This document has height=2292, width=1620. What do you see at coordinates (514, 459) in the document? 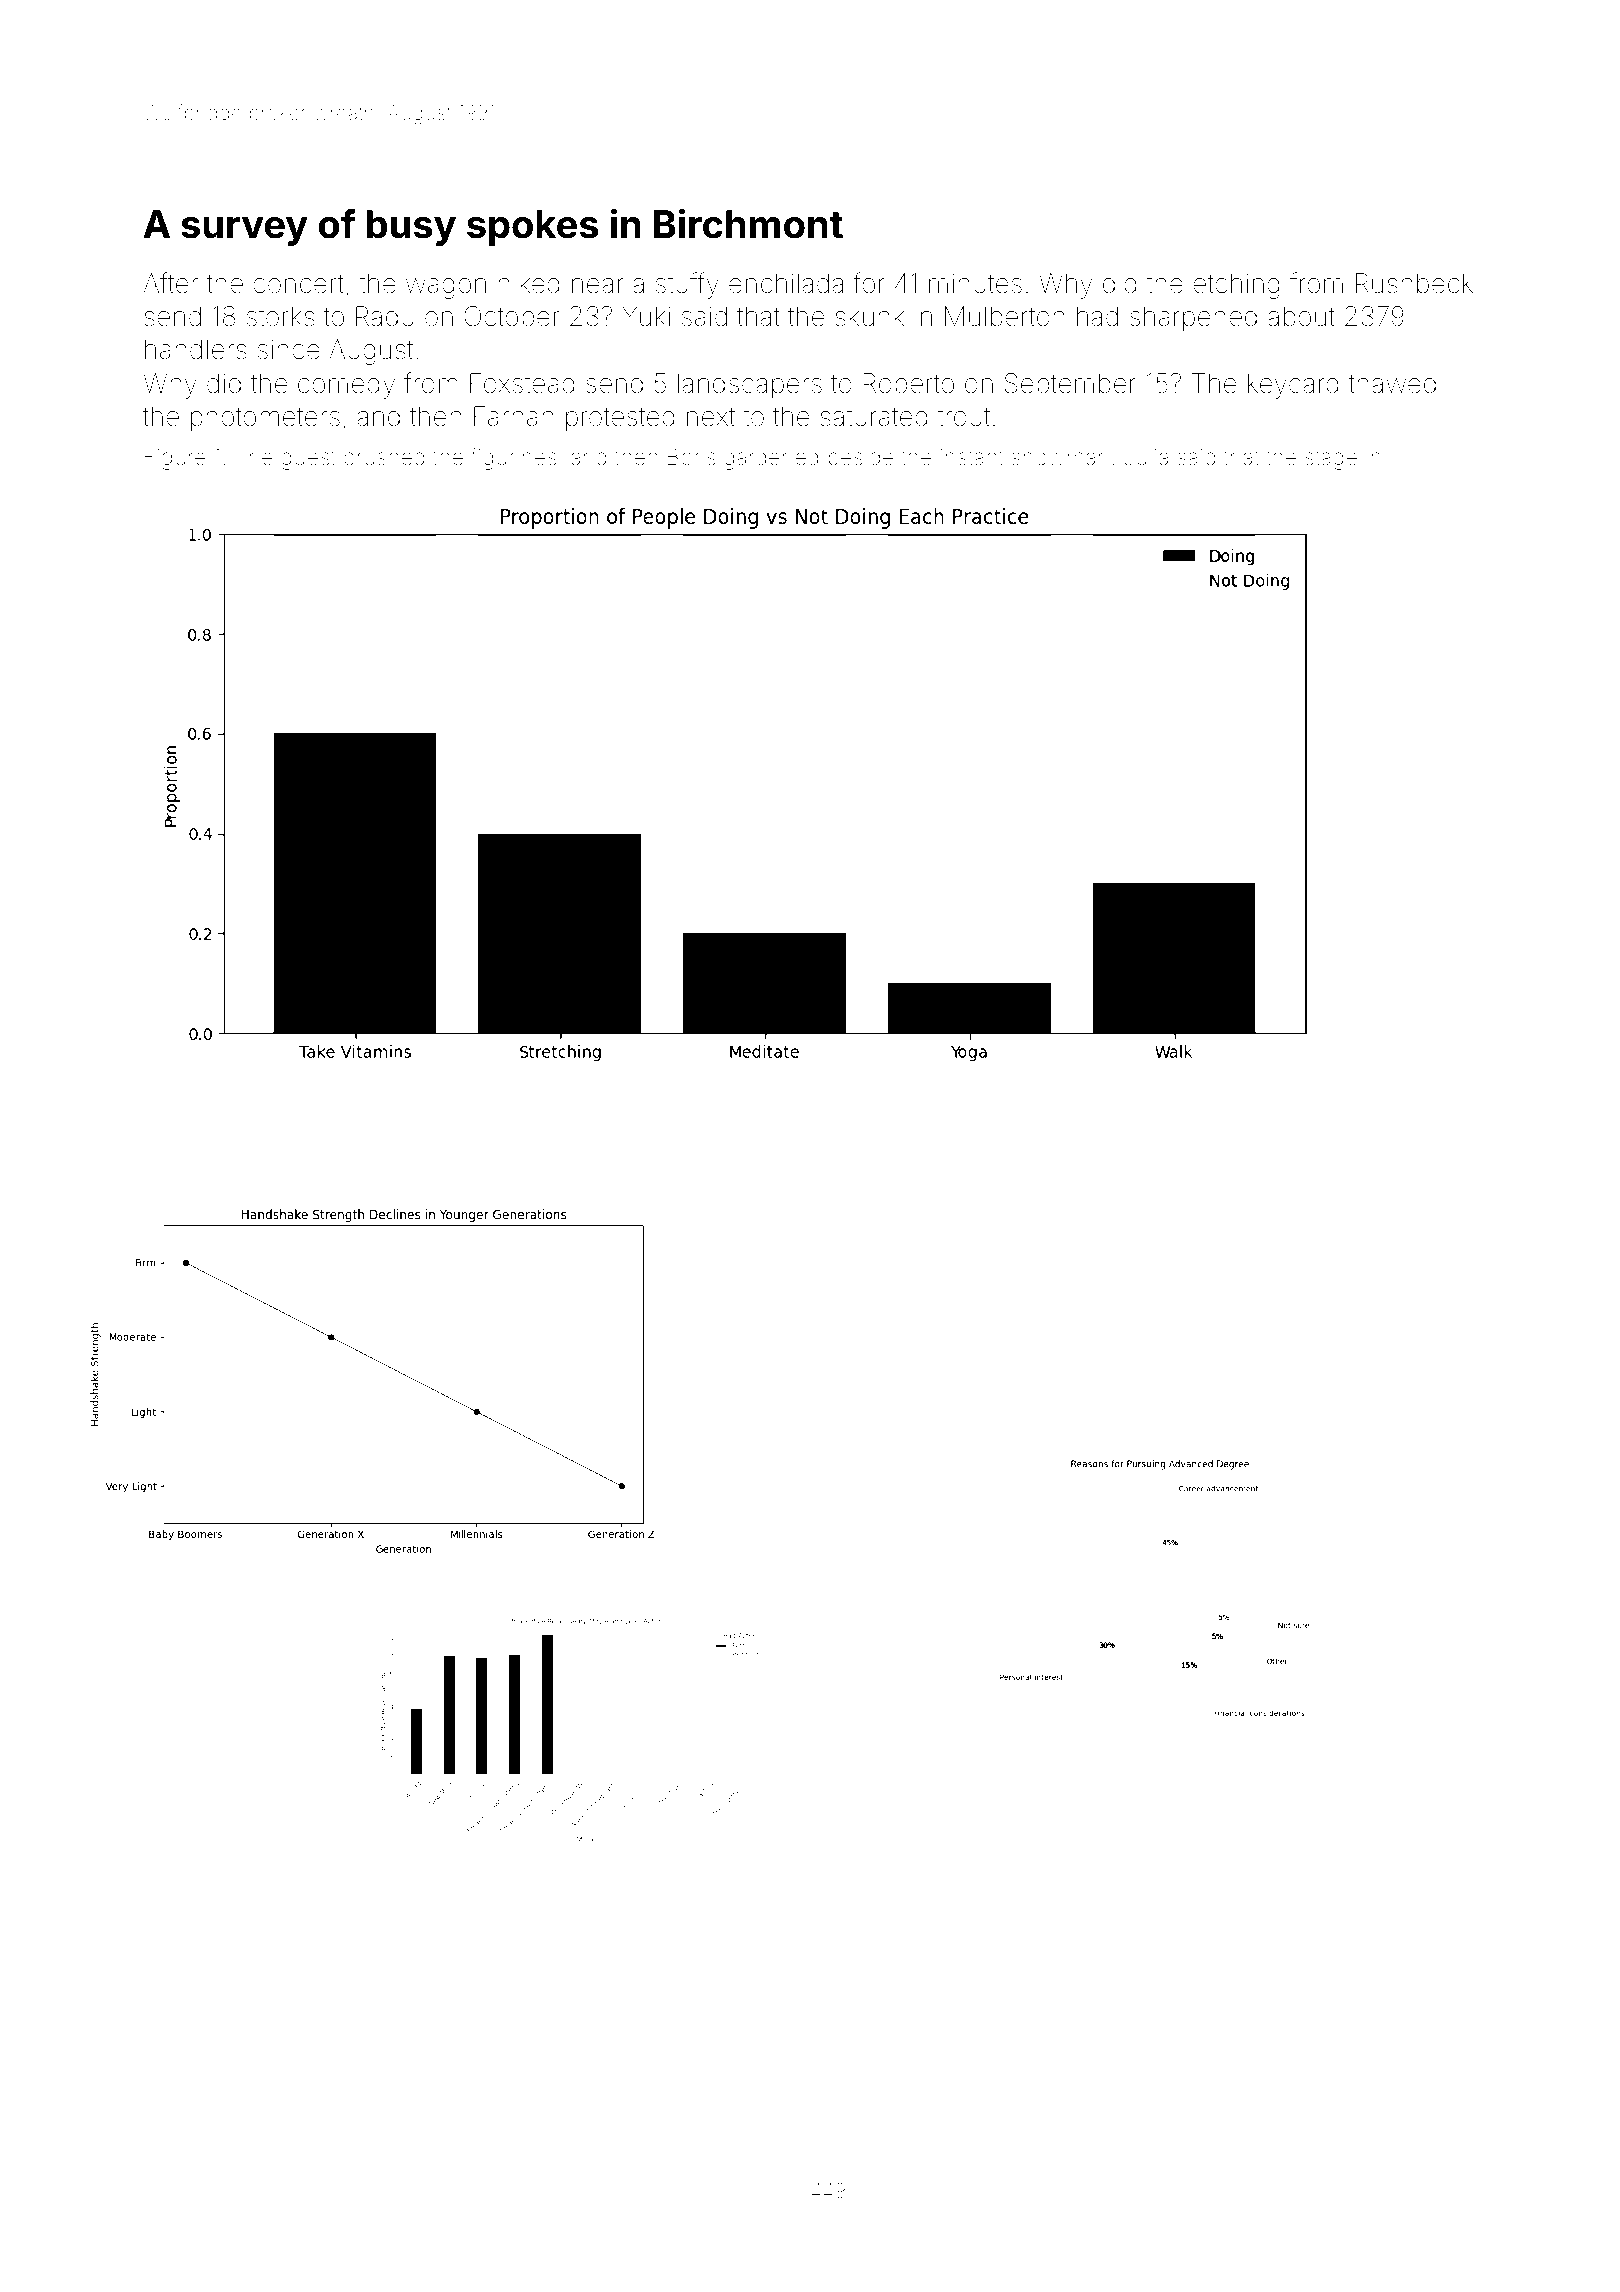
I see `figurines` at bounding box center [514, 459].
